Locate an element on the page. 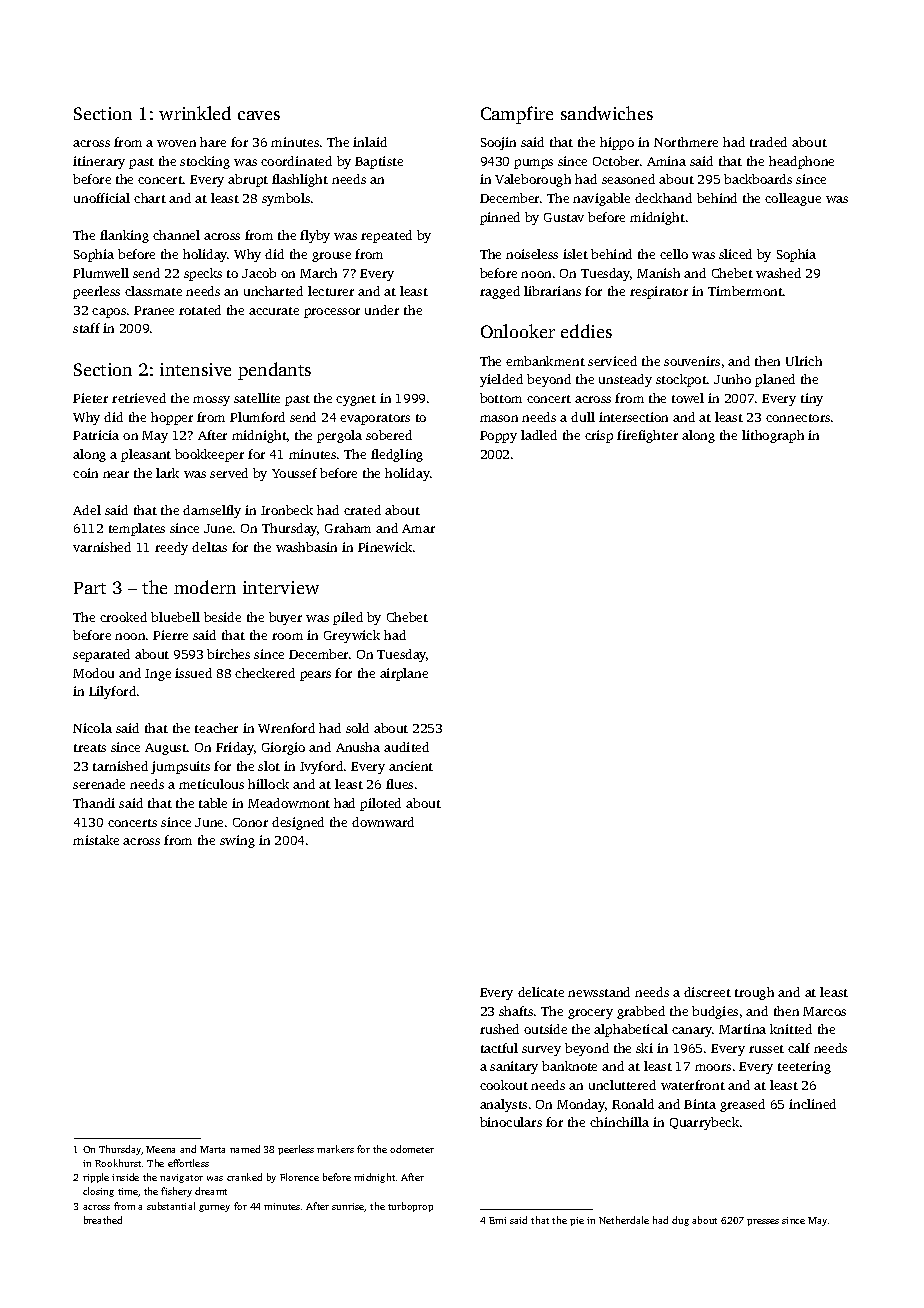 The image size is (924, 1308). towel is located at coordinates (688, 398).
